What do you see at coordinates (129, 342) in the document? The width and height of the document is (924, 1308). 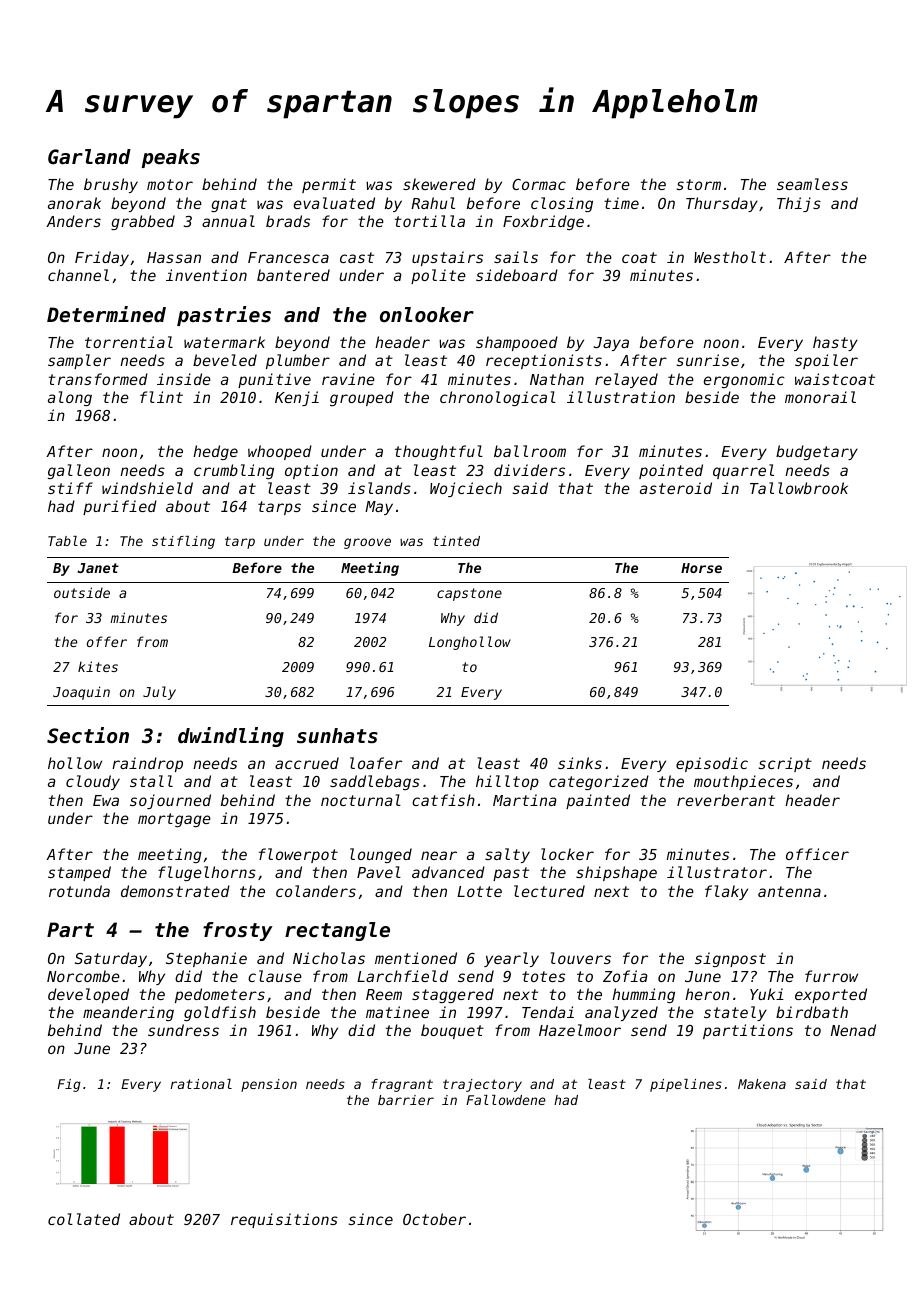 I see `torrential` at bounding box center [129, 342].
